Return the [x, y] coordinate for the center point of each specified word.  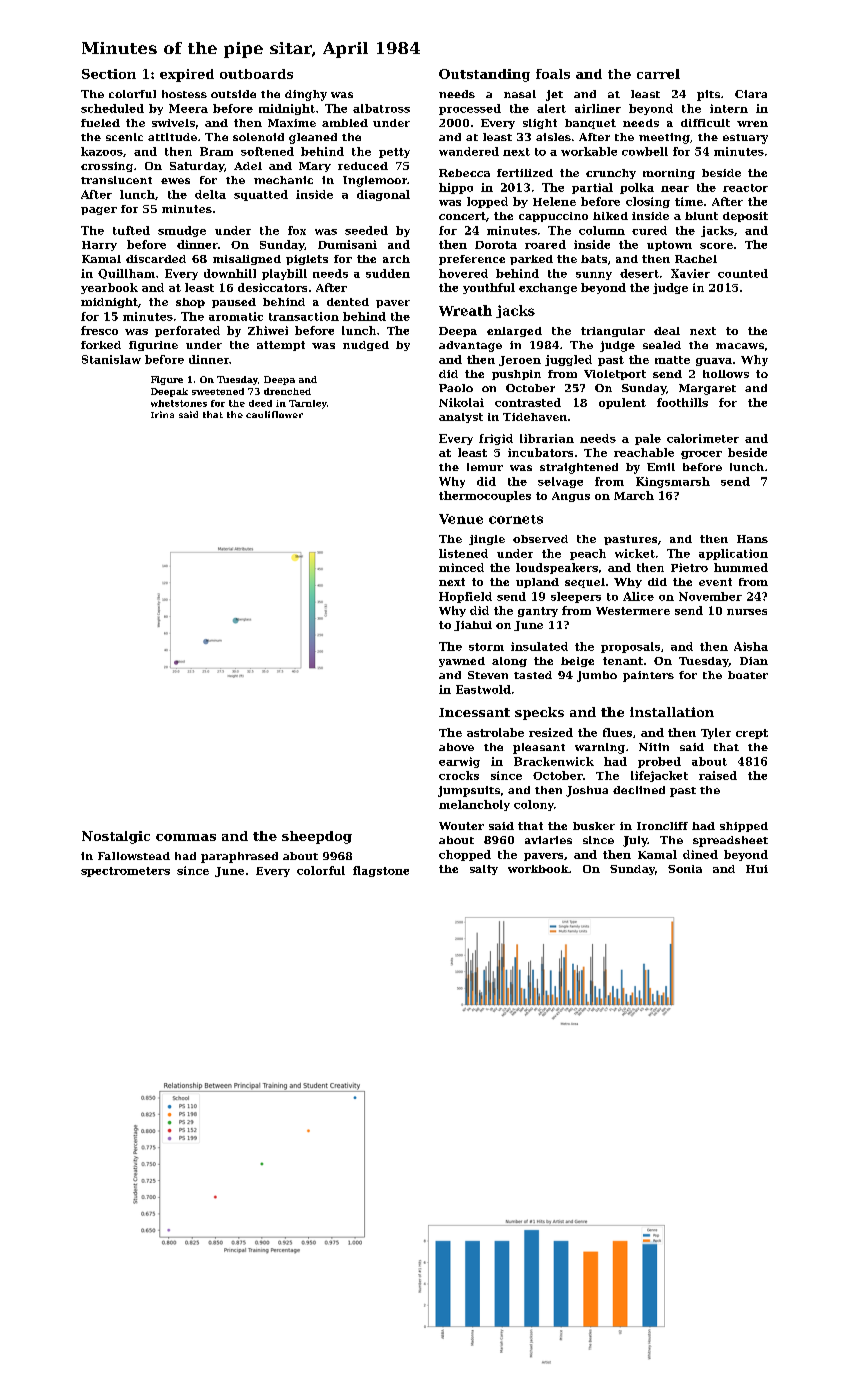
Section [109, 74]
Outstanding [484, 75]
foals [553, 74]
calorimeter [703, 438]
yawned [462, 662]
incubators [540, 452]
